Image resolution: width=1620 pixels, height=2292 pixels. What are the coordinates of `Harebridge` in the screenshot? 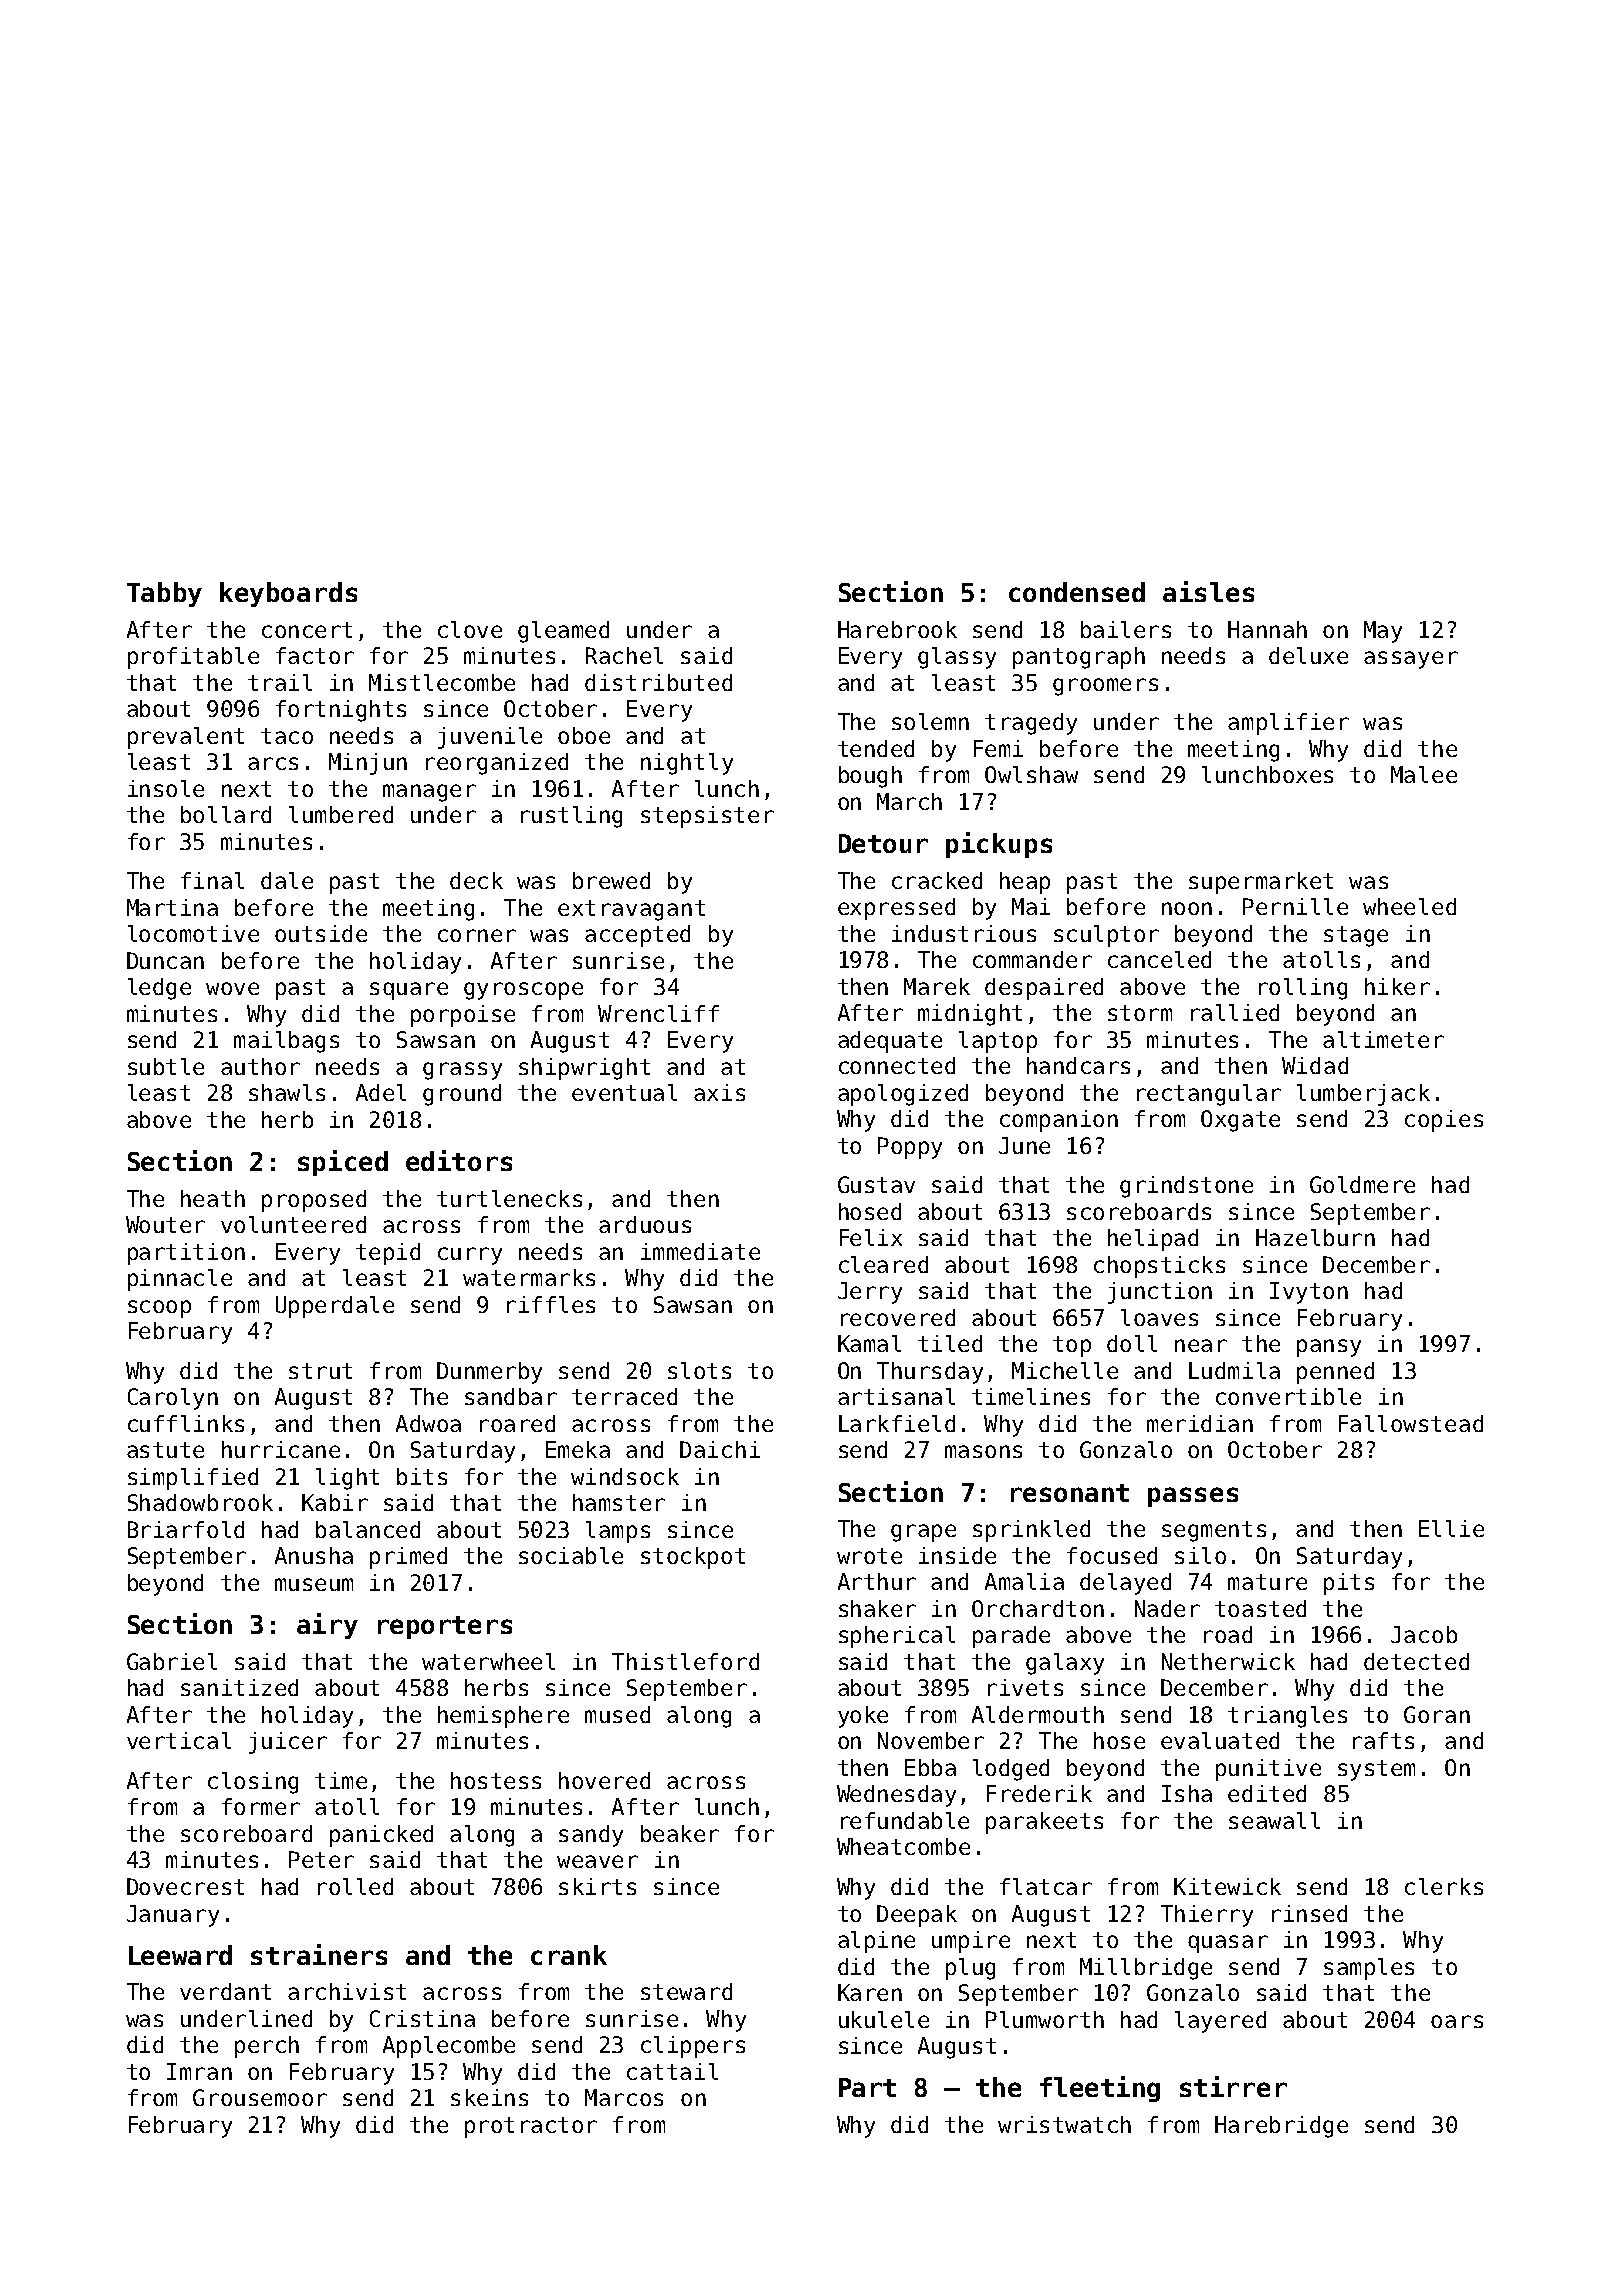 It's located at (1281, 2127).
